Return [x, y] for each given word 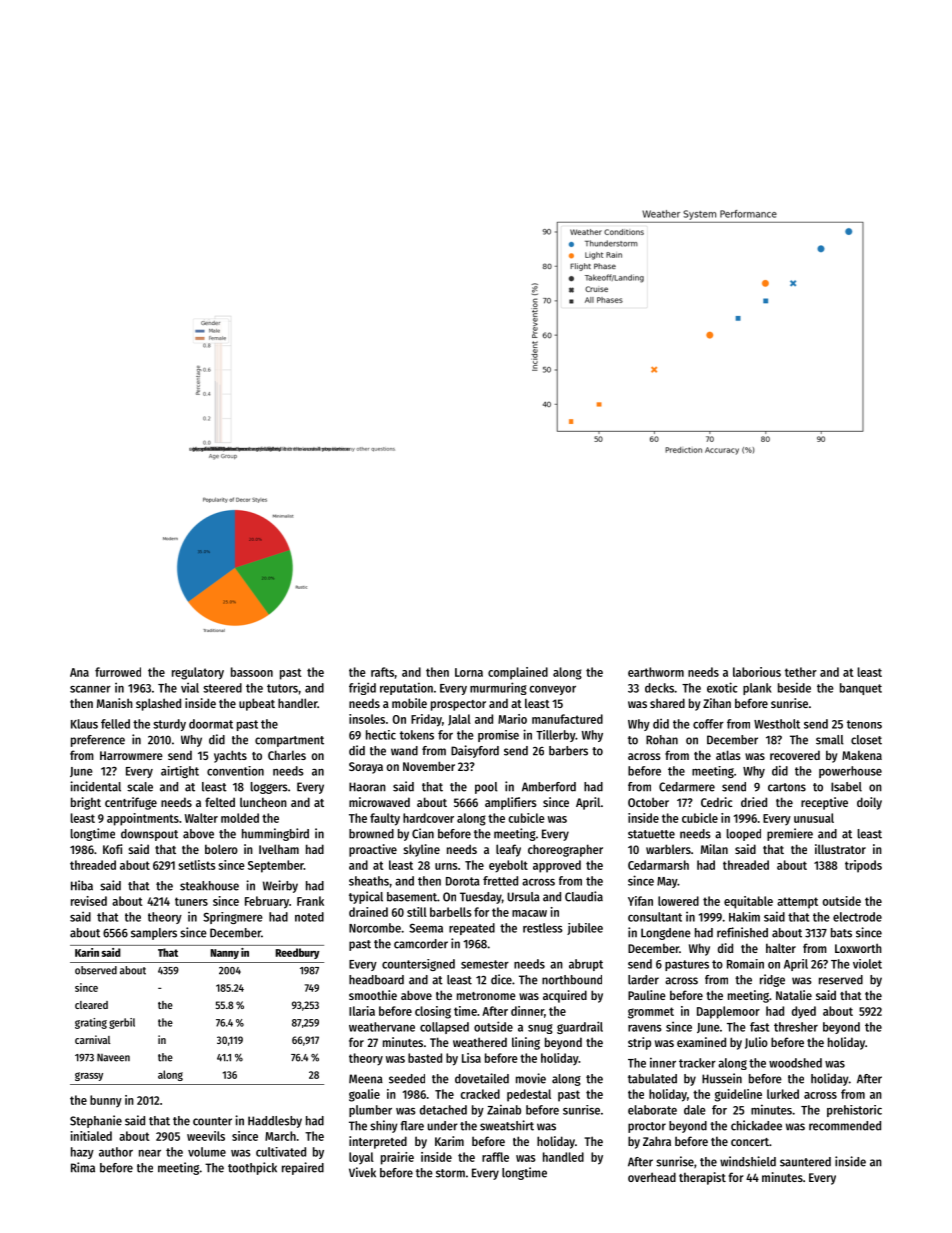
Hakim [744, 917]
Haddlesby [275, 1122]
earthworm [656, 672]
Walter [201, 818]
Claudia [584, 896]
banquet [861, 689]
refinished [742, 932]
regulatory [198, 673]
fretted [500, 881]
